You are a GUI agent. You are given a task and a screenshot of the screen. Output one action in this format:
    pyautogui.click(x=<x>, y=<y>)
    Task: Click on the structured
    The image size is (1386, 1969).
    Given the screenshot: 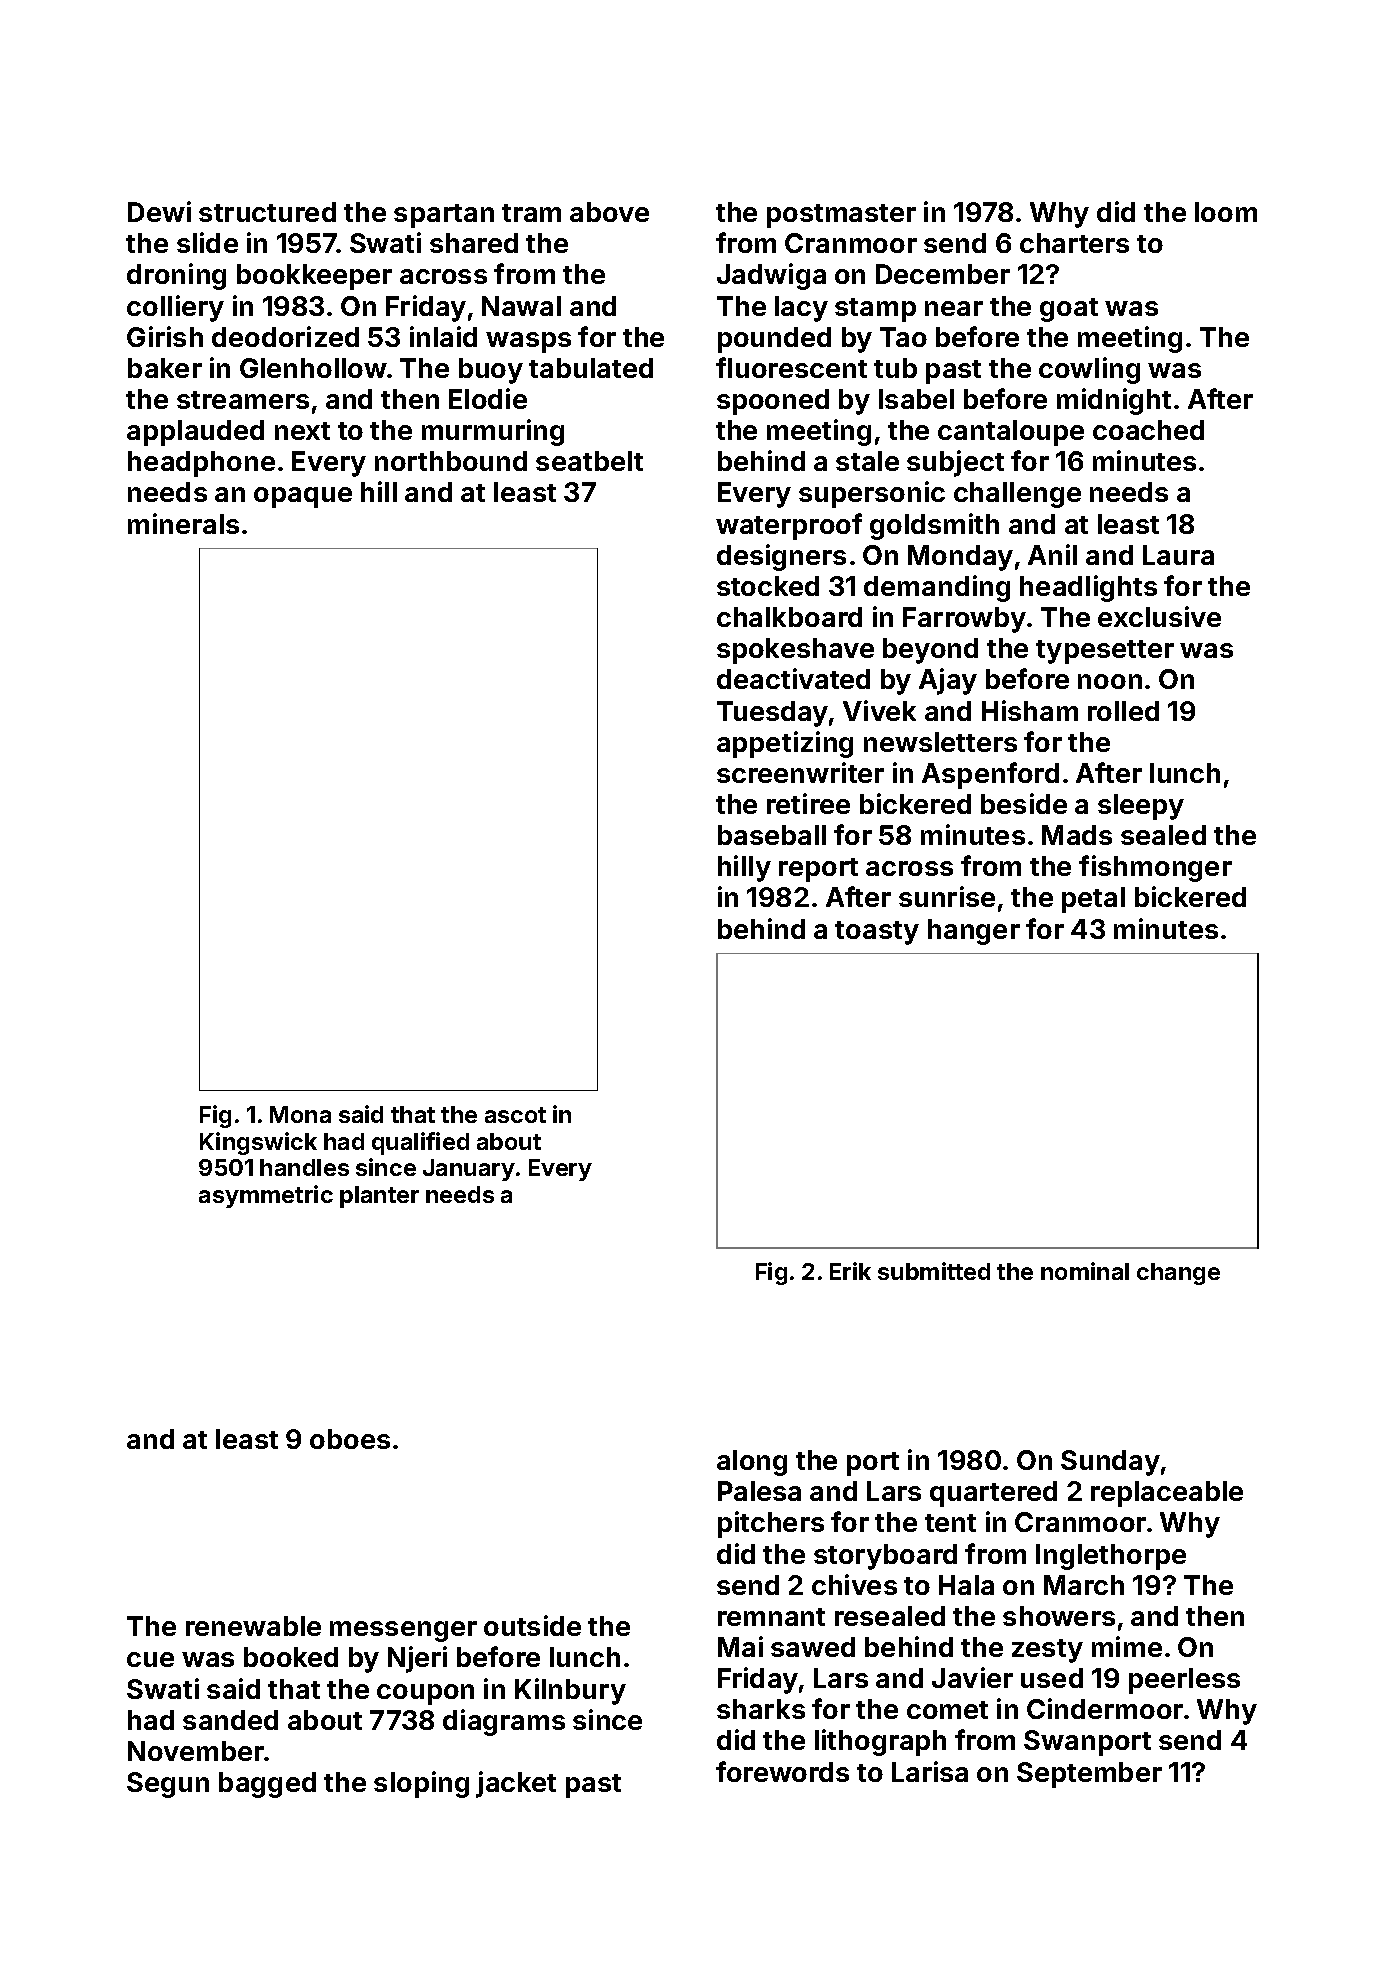 What is the action you would take?
    pyautogui.click(x=267, y=212)
